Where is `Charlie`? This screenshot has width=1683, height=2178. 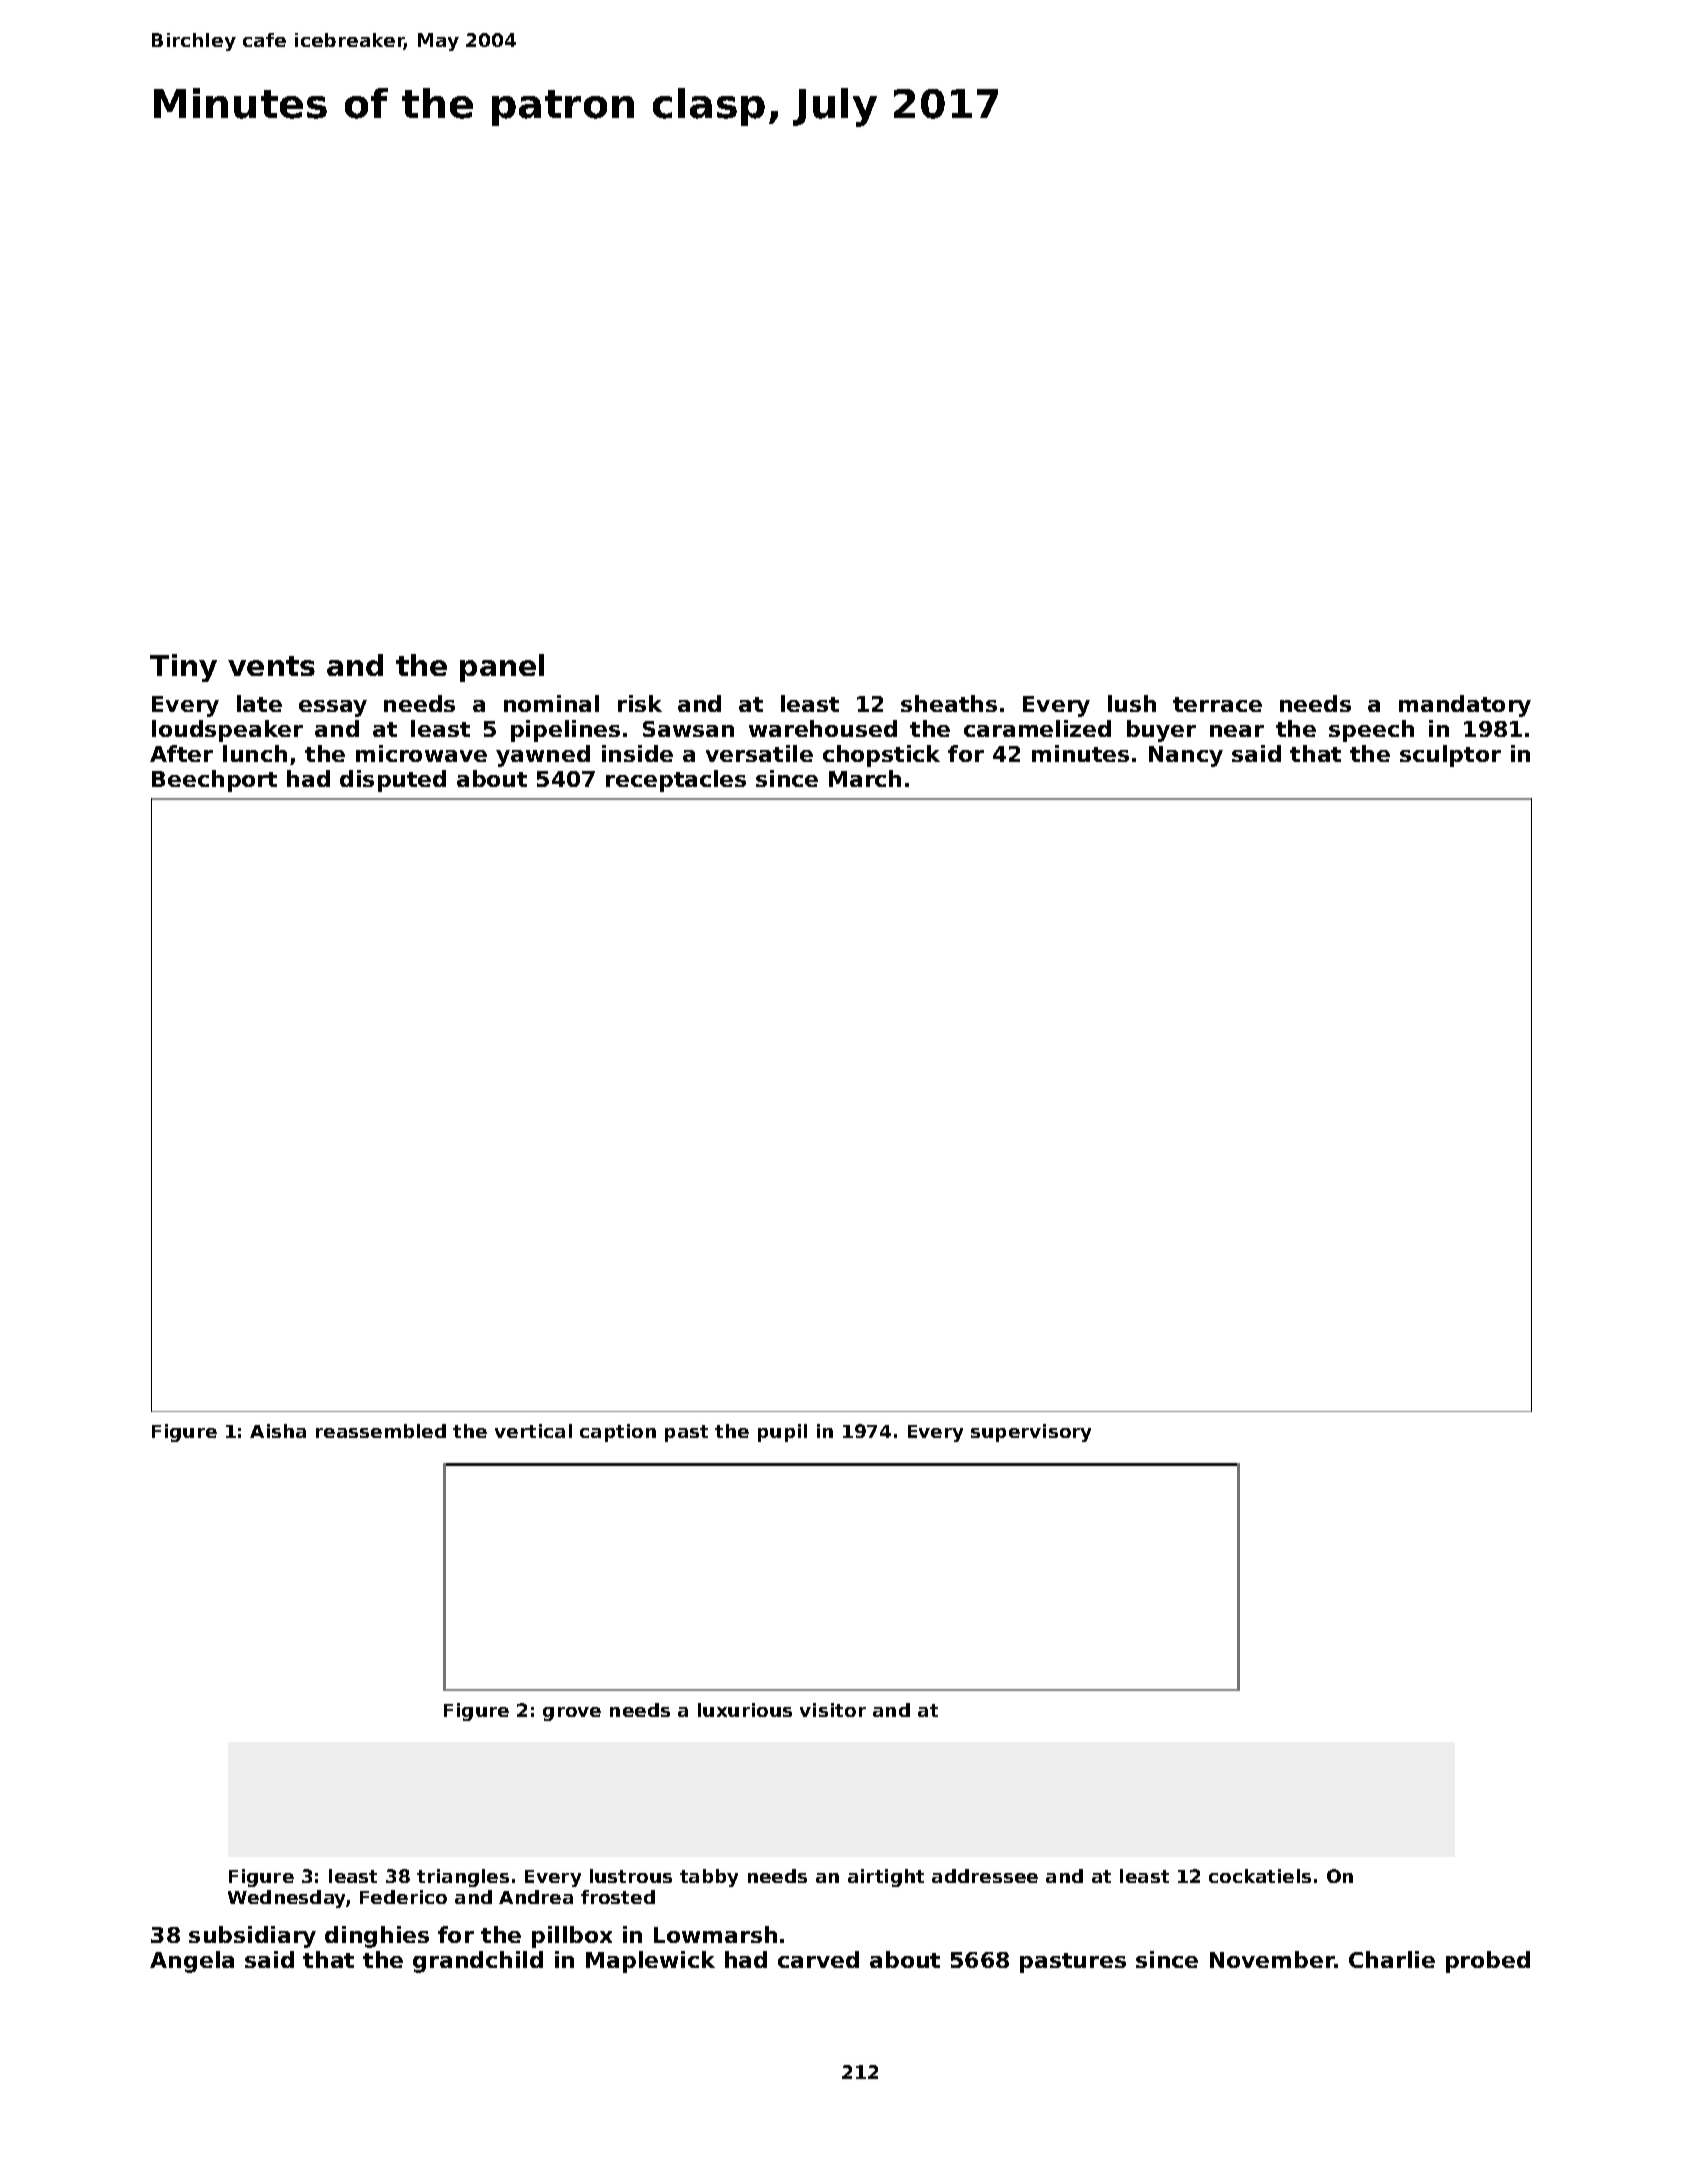 Charlie is located at coordinates (1392, 1959).
